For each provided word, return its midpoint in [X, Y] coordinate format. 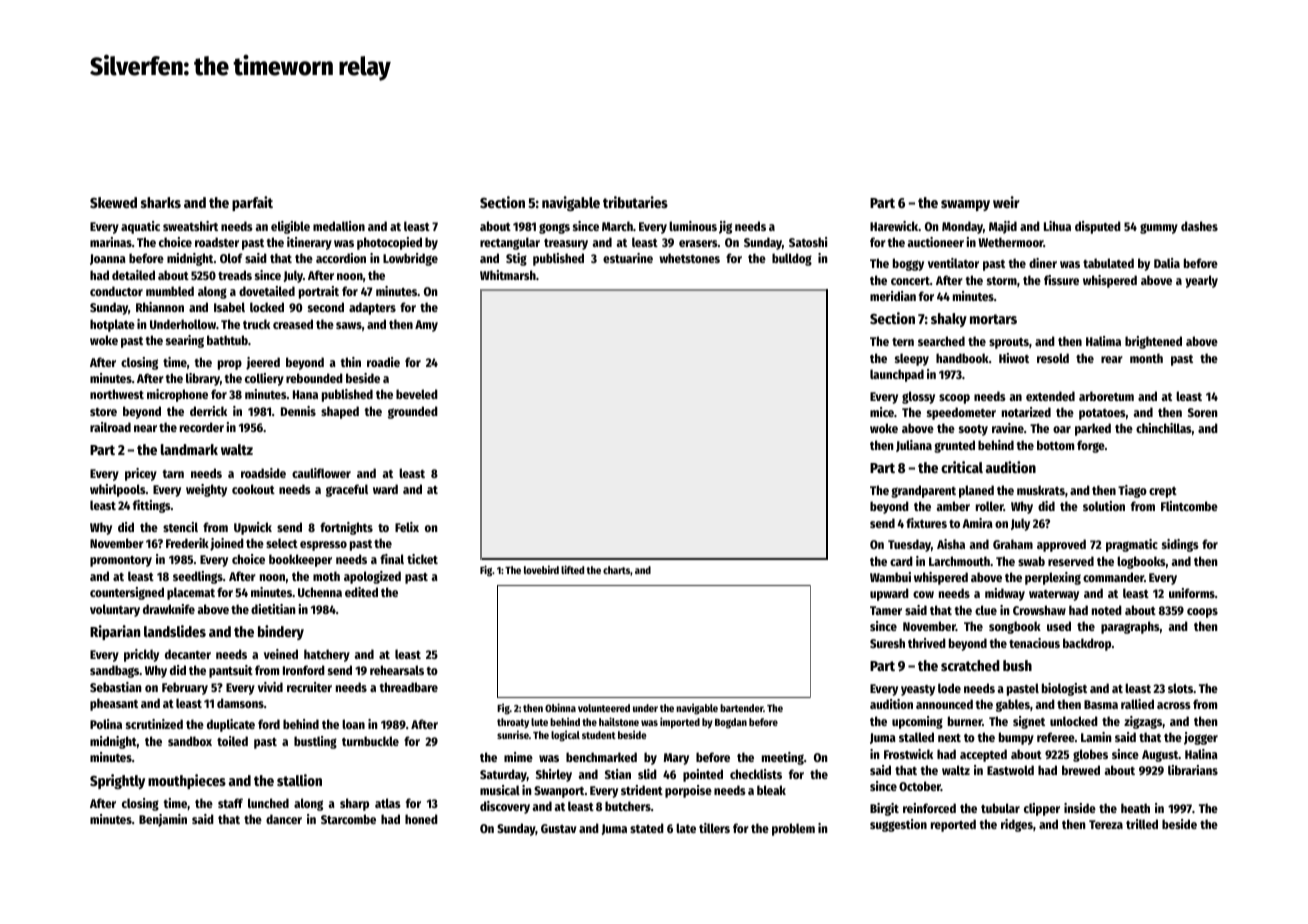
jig [725, 227]
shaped [340, 412]
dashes [1199, 226]
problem [793, 829]
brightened [1153, 342]
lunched [268, 803]
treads [235, 275]
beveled [417, 394]
